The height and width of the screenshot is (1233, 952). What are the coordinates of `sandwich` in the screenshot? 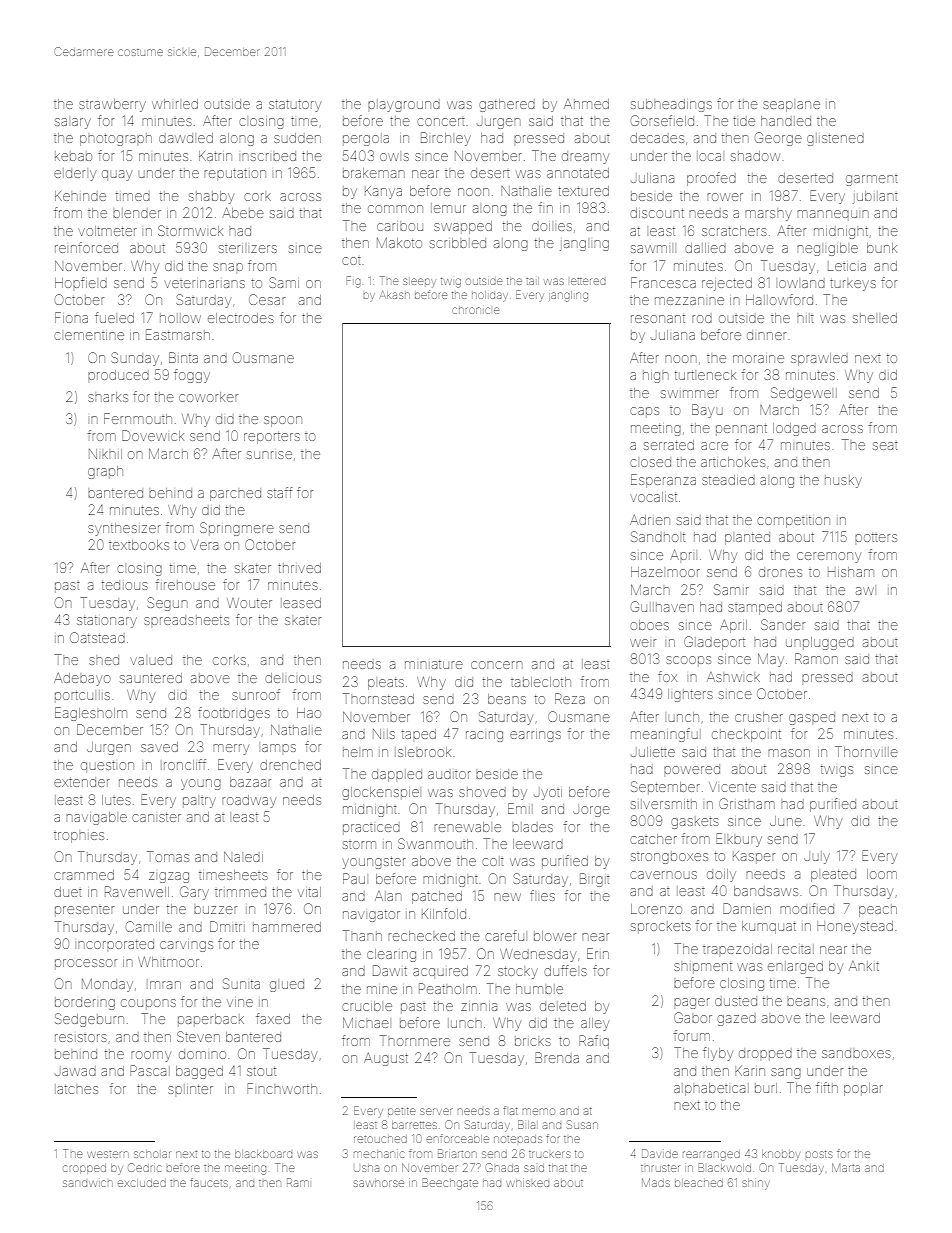 It's located at (88, 1183).
